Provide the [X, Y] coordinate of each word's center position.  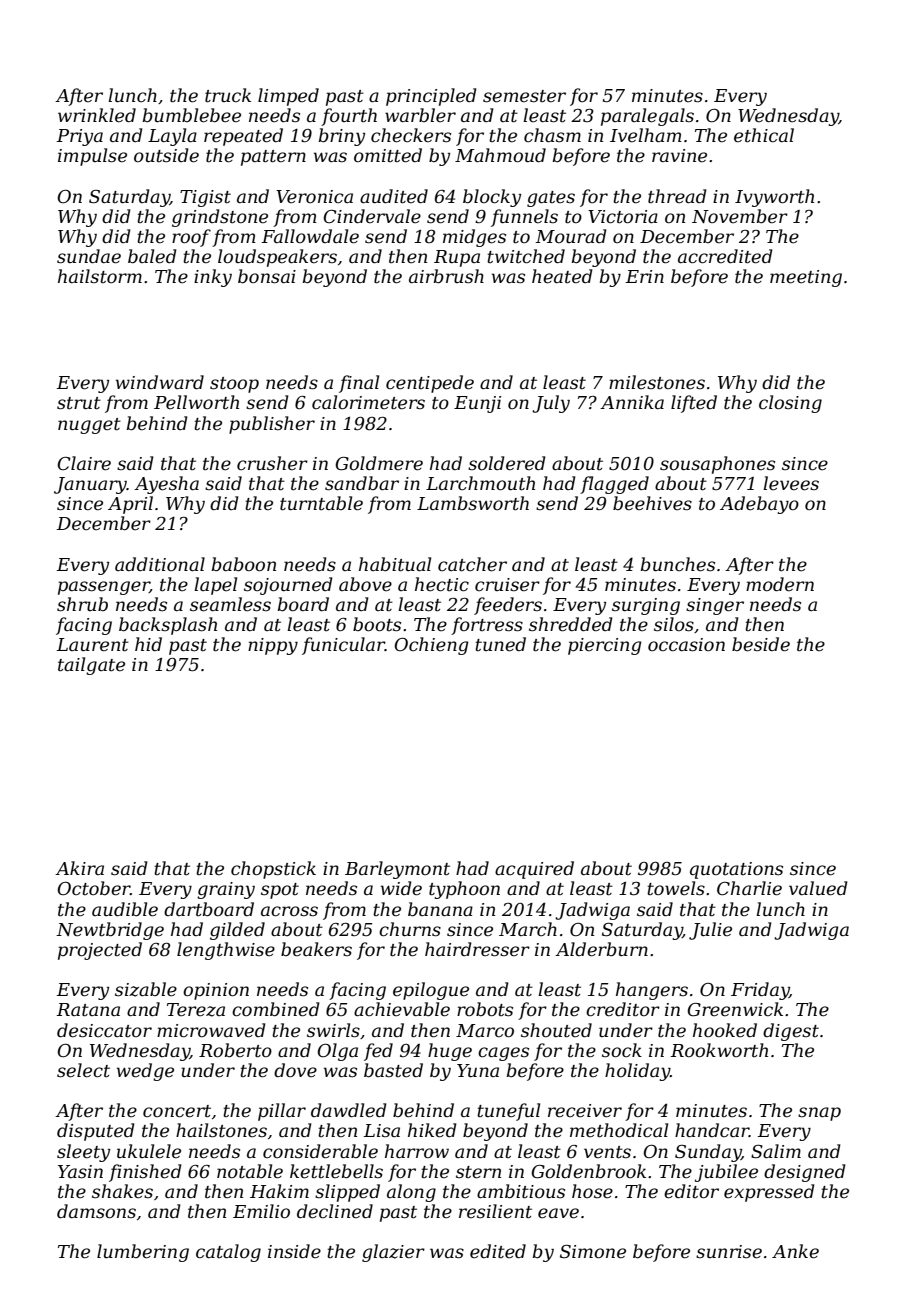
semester [524, 96]
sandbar [362, 483]
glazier [393, 1253]
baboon [244, 564]
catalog [228, 1253]
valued [818, 888]
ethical [764, 135]
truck [228, 95]
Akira [79, 868]
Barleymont [397, 870]
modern [780, 584]
